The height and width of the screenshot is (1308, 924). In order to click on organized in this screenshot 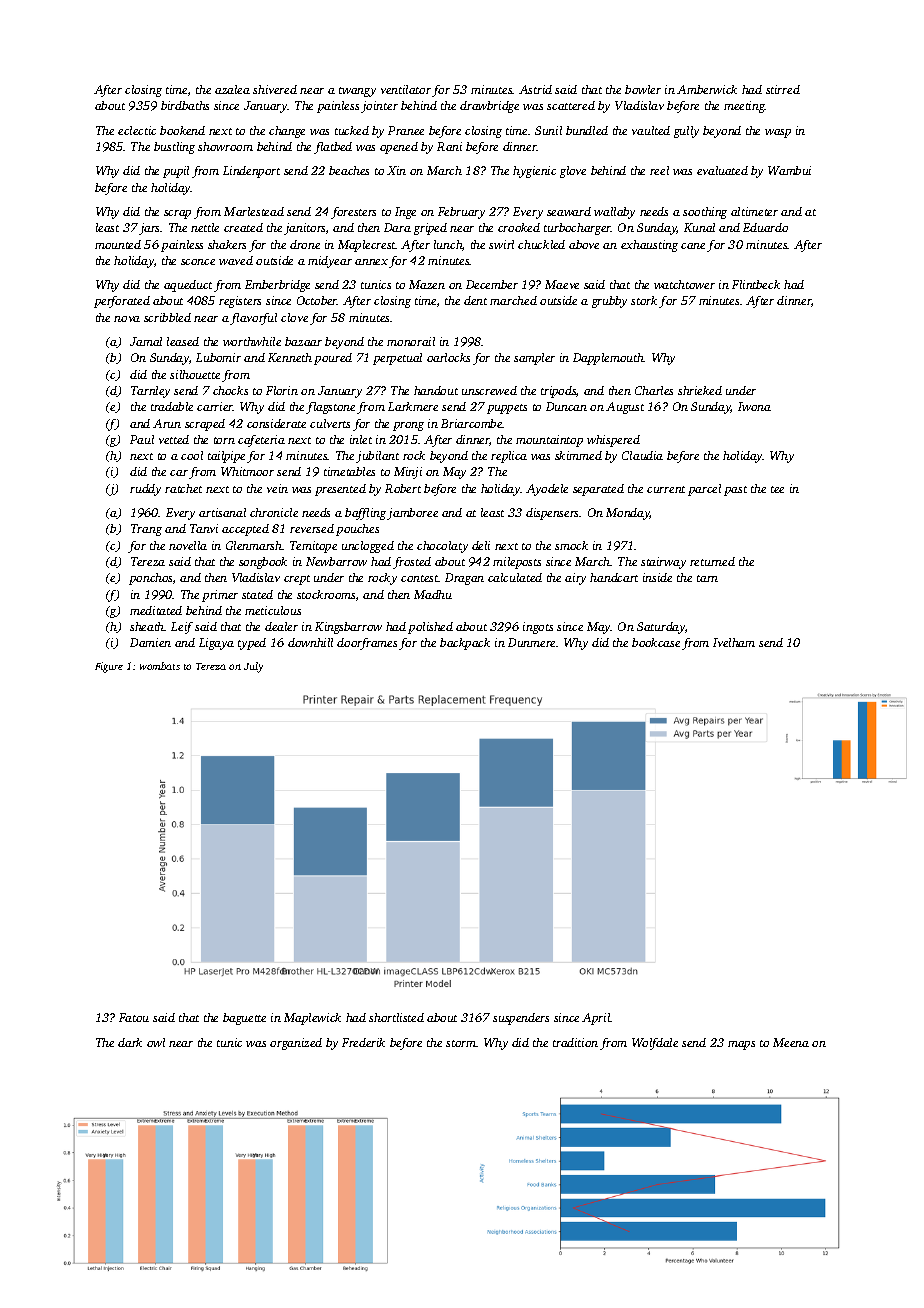, I will do `click(296, 1044)`.
